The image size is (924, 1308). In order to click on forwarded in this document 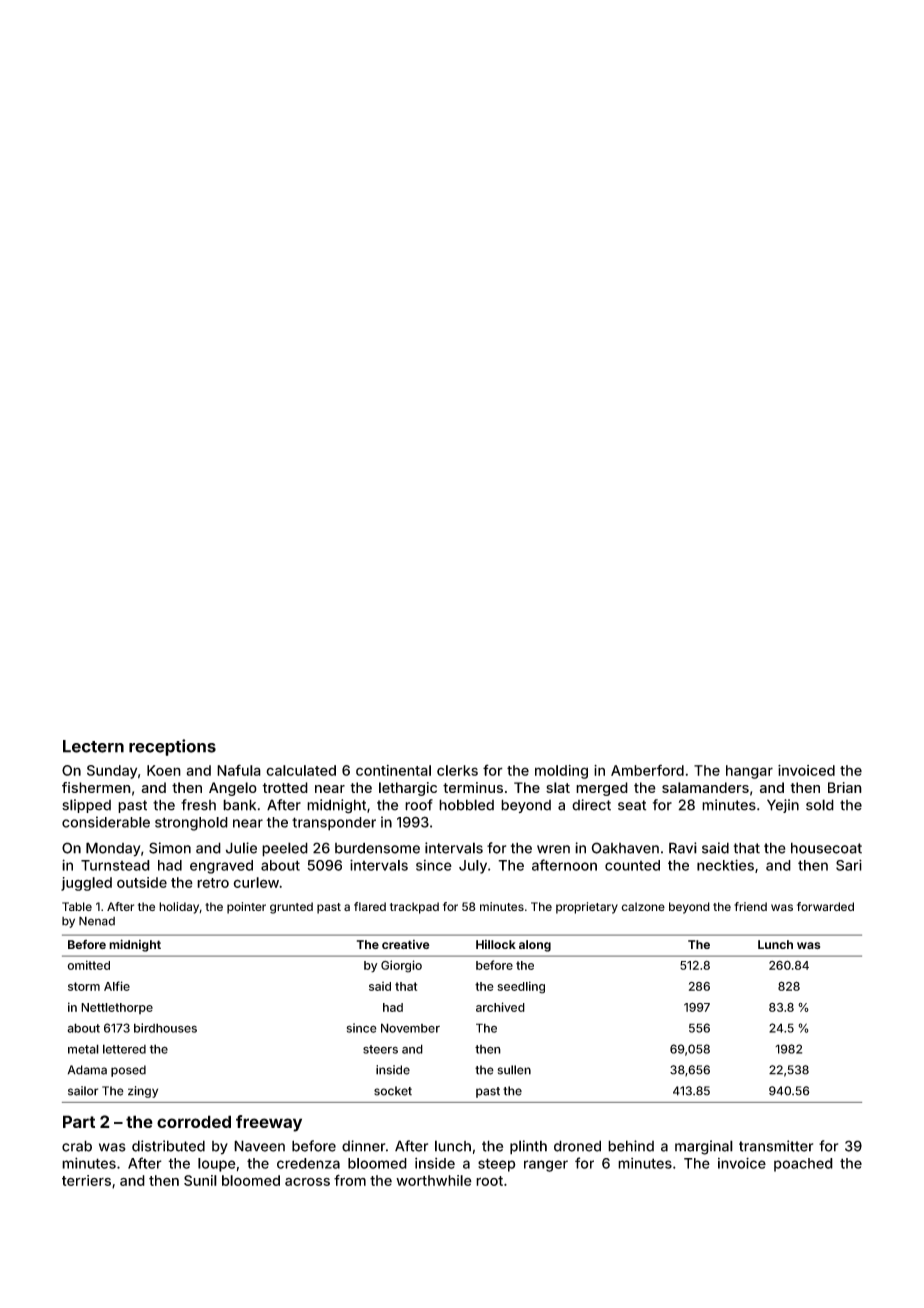, I will do `click(825, 906)`.
